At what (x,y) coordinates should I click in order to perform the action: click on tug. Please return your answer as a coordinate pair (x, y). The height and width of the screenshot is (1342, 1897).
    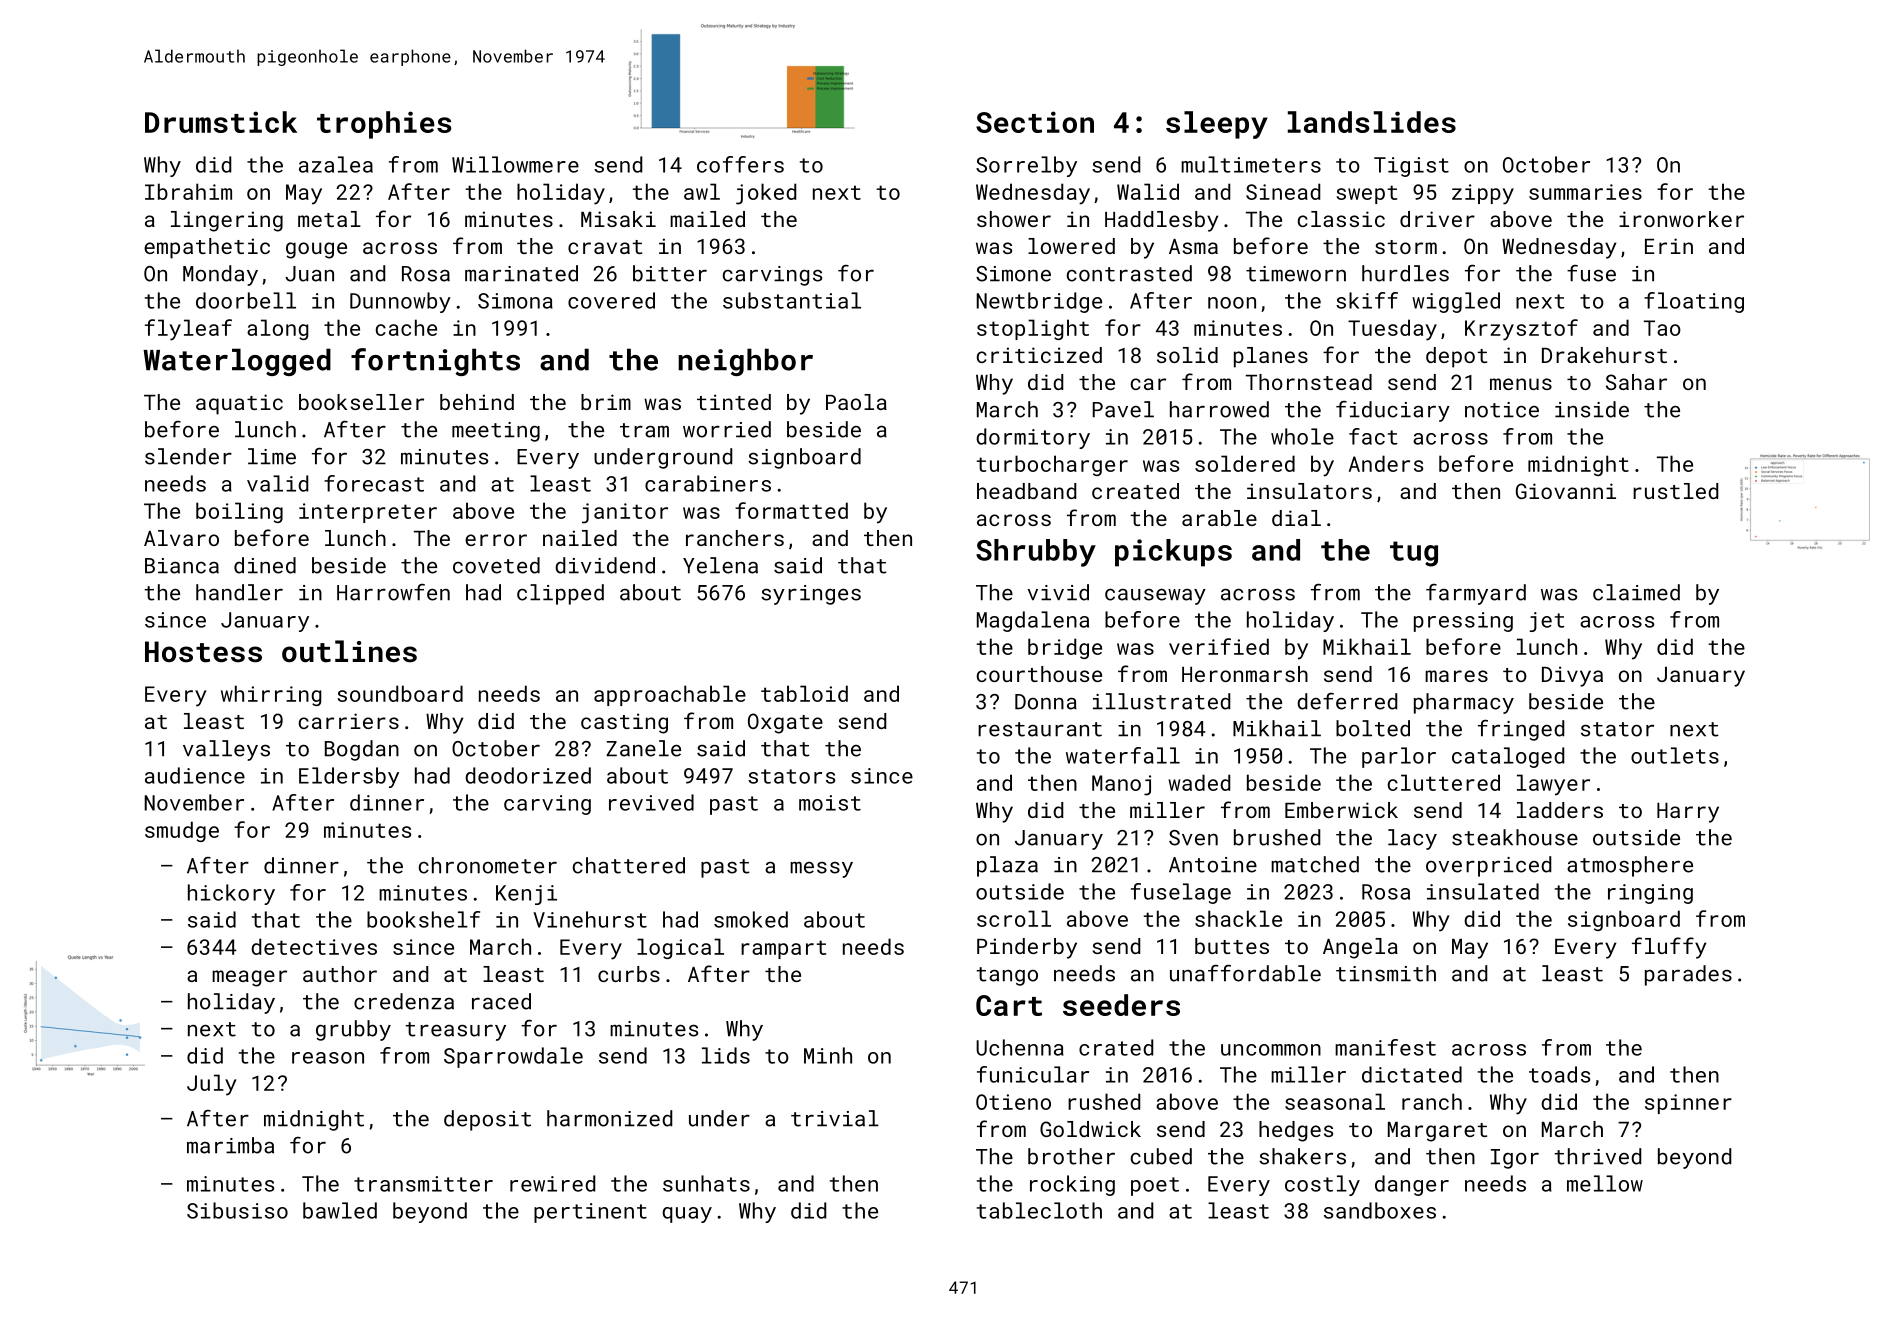
    Looking at the image, I should click on (1414, 554).
